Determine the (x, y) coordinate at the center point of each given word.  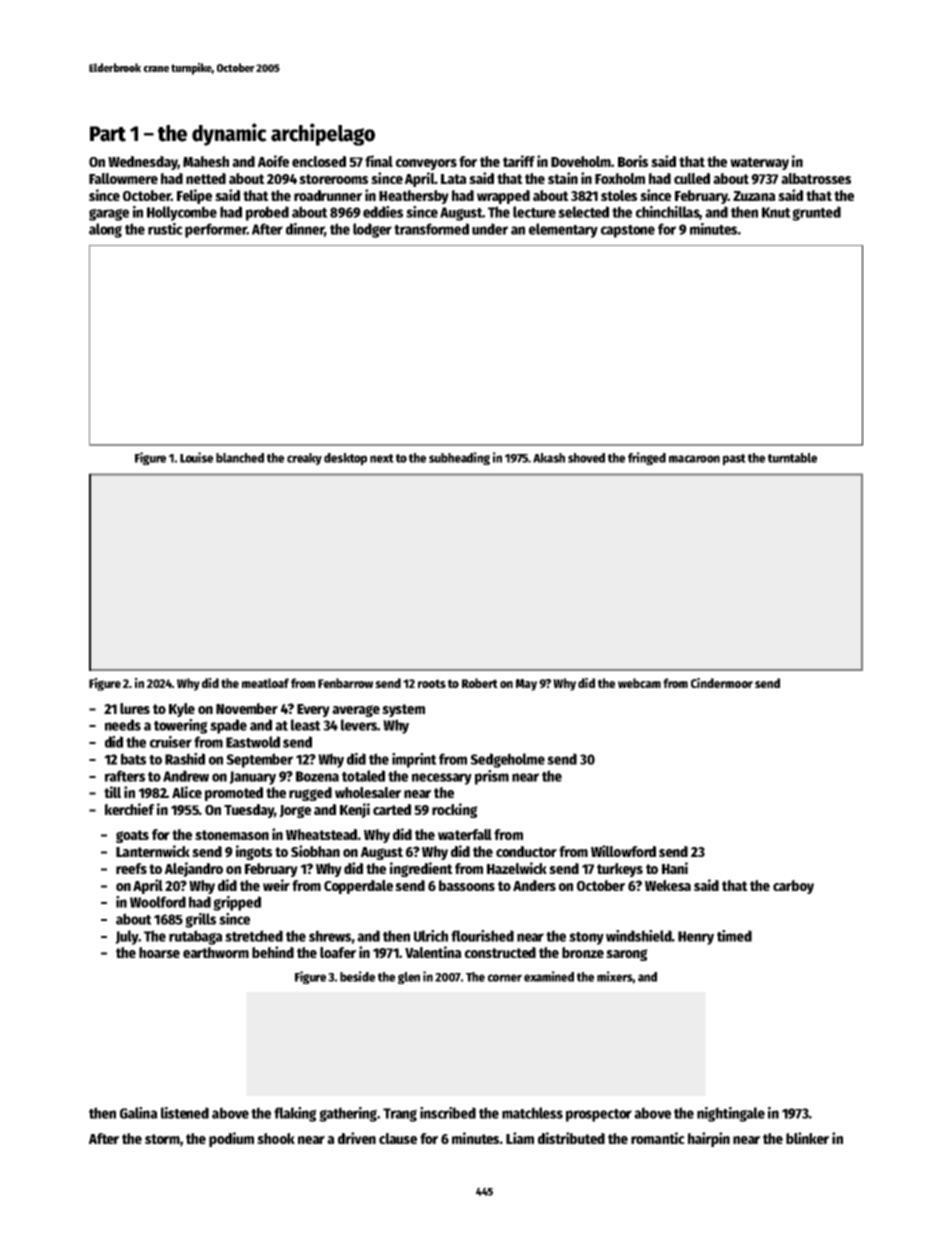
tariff (519, 161)
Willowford (623, 851)
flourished (482, 936)
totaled (363, 776)
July (126, 937)
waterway (759, 163)
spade (228, 726)
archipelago (323, 134)
